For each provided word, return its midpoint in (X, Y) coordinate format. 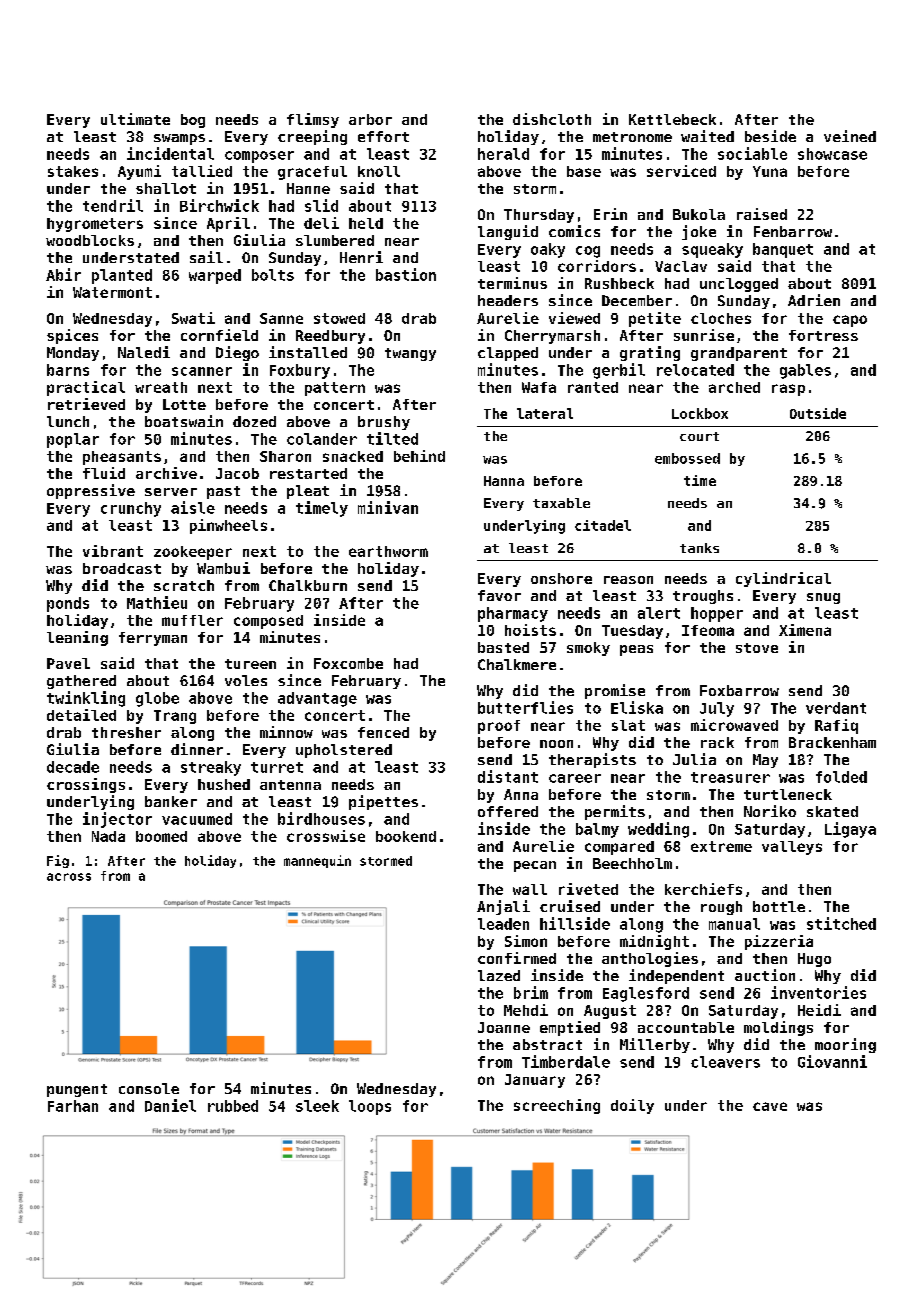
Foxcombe (348, 663)
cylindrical (783, 579)
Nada (108, 836)
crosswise (326, 836)
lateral (545, 413)
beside (770, 136)
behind (419, 456)
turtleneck (788, 794)
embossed (687, 458)
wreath (161, 387)
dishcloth (552, 119)
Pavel (68, 663)
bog (193, 121)
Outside (818, 413)
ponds (68, 604)
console (149, 1088)
